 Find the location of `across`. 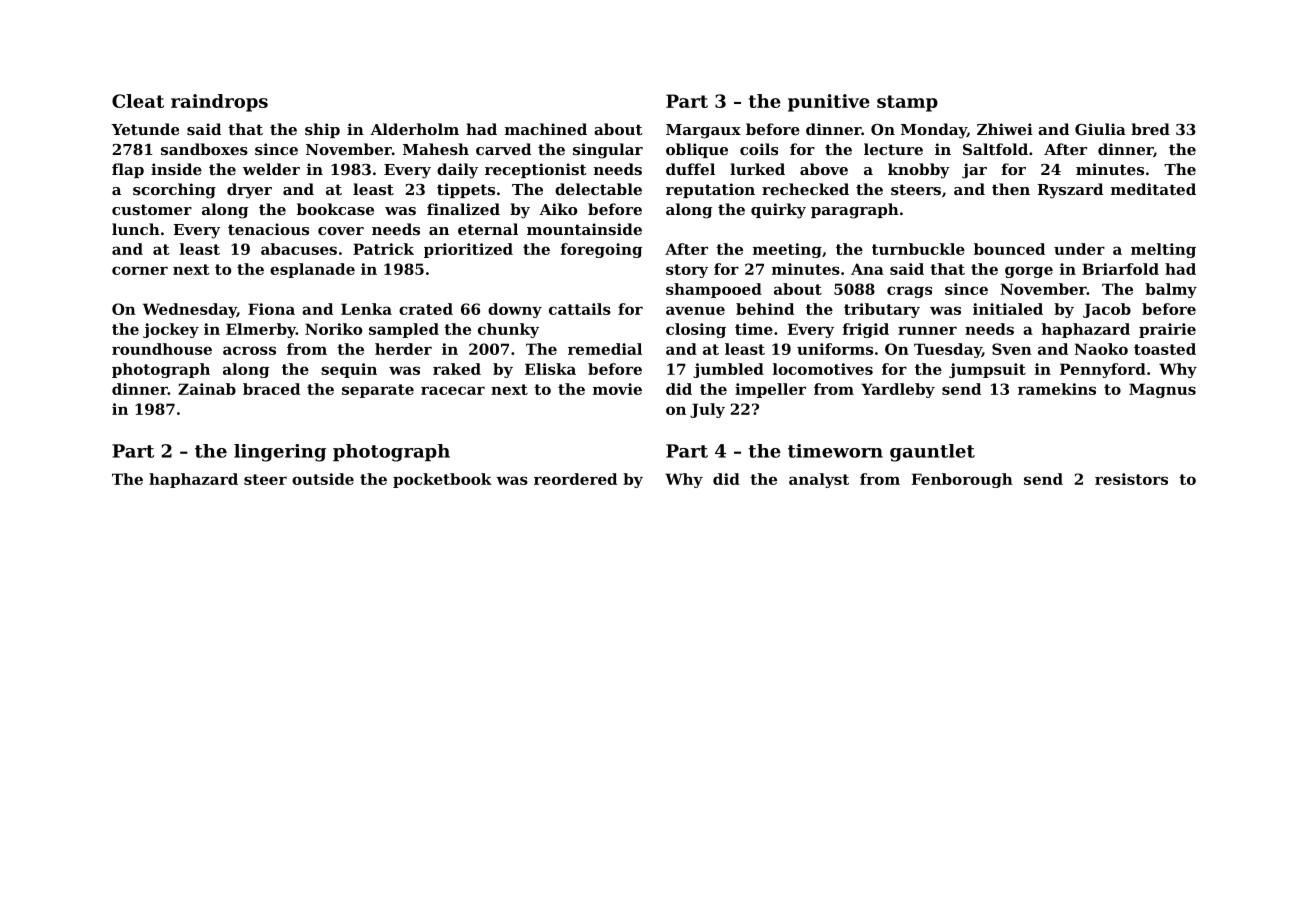

across is located at coordinates (249, 350).
